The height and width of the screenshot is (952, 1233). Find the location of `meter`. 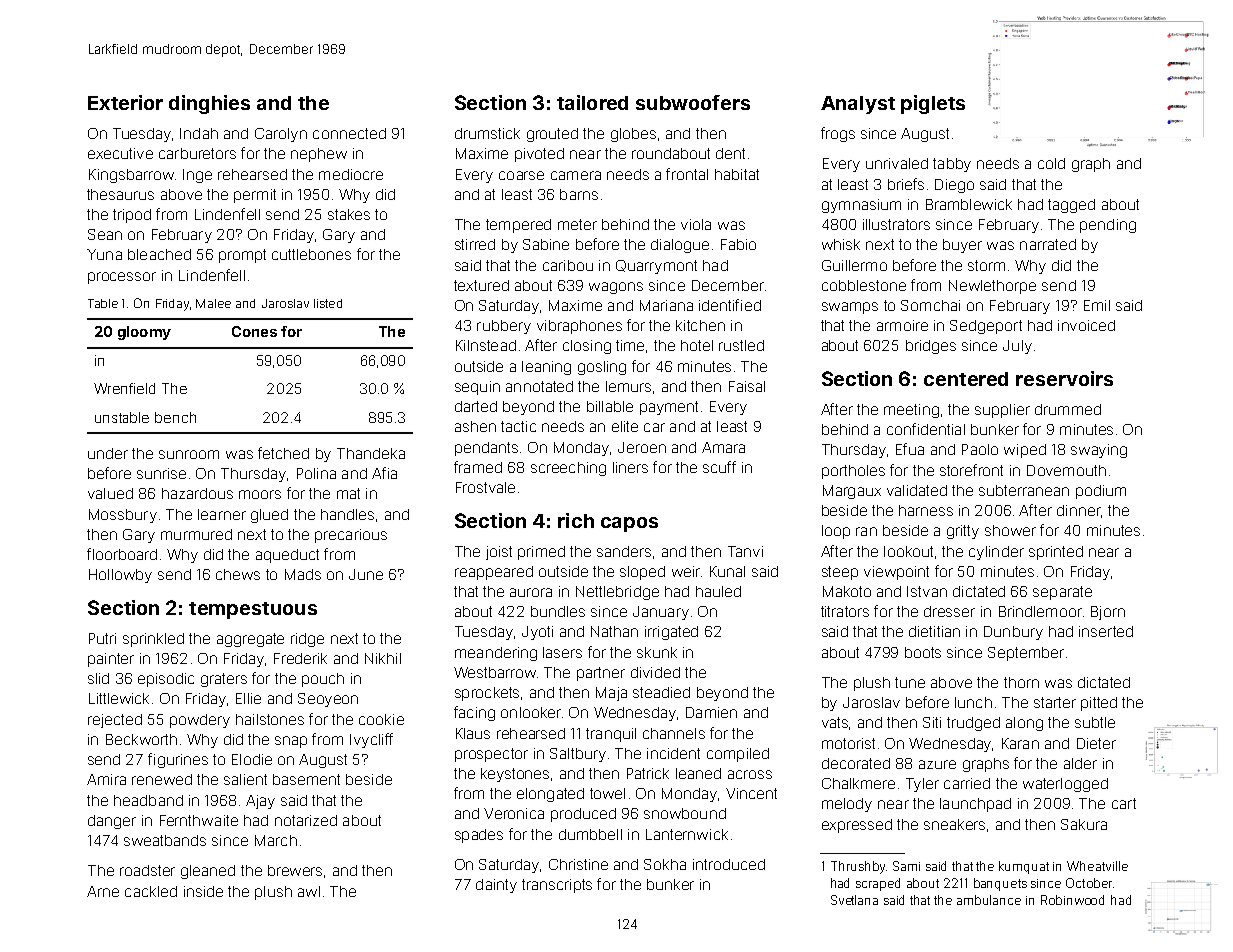

meter is located at coordinates (577, 224).
